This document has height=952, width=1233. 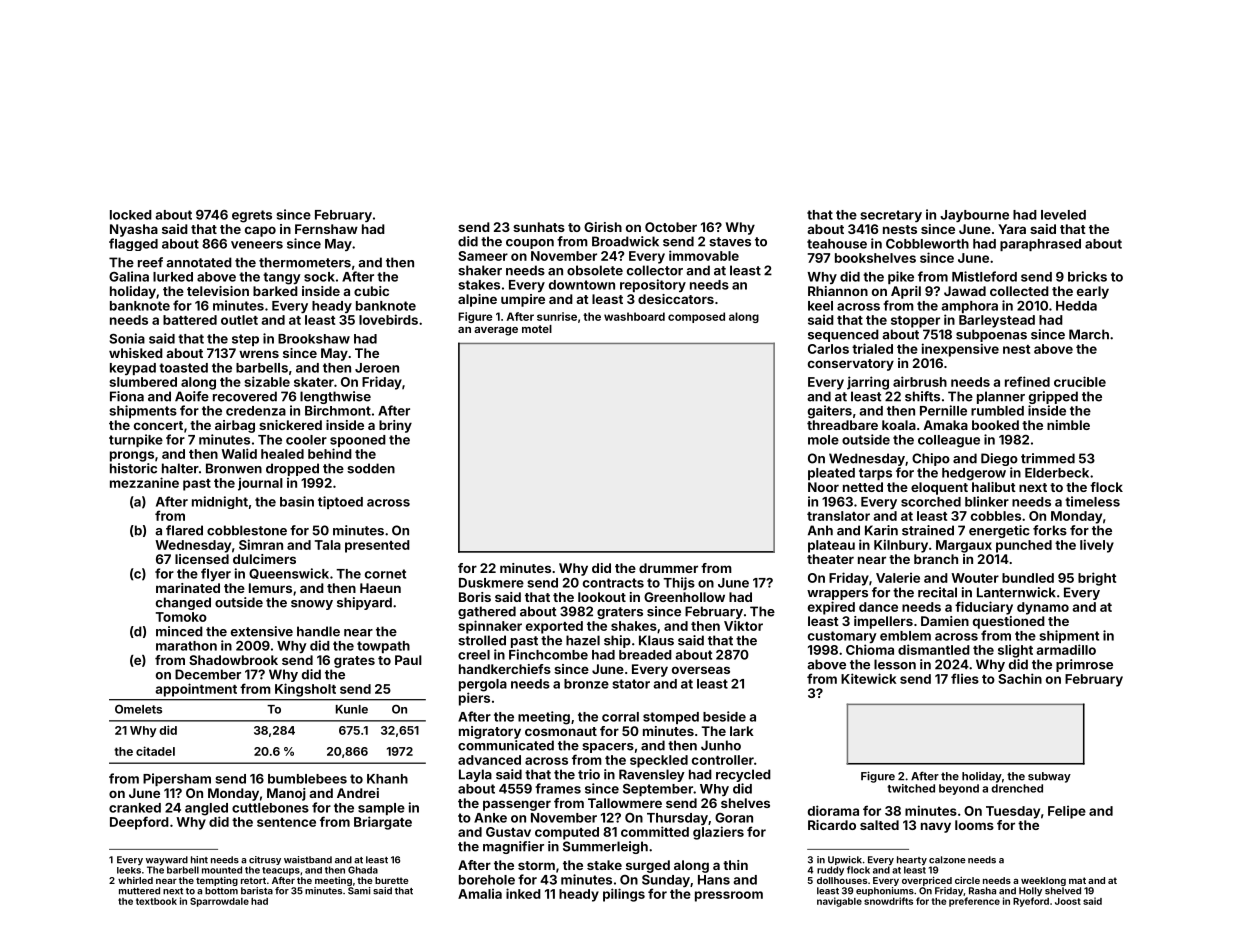 I want to click on waistband, so click(x=308, y=860).
